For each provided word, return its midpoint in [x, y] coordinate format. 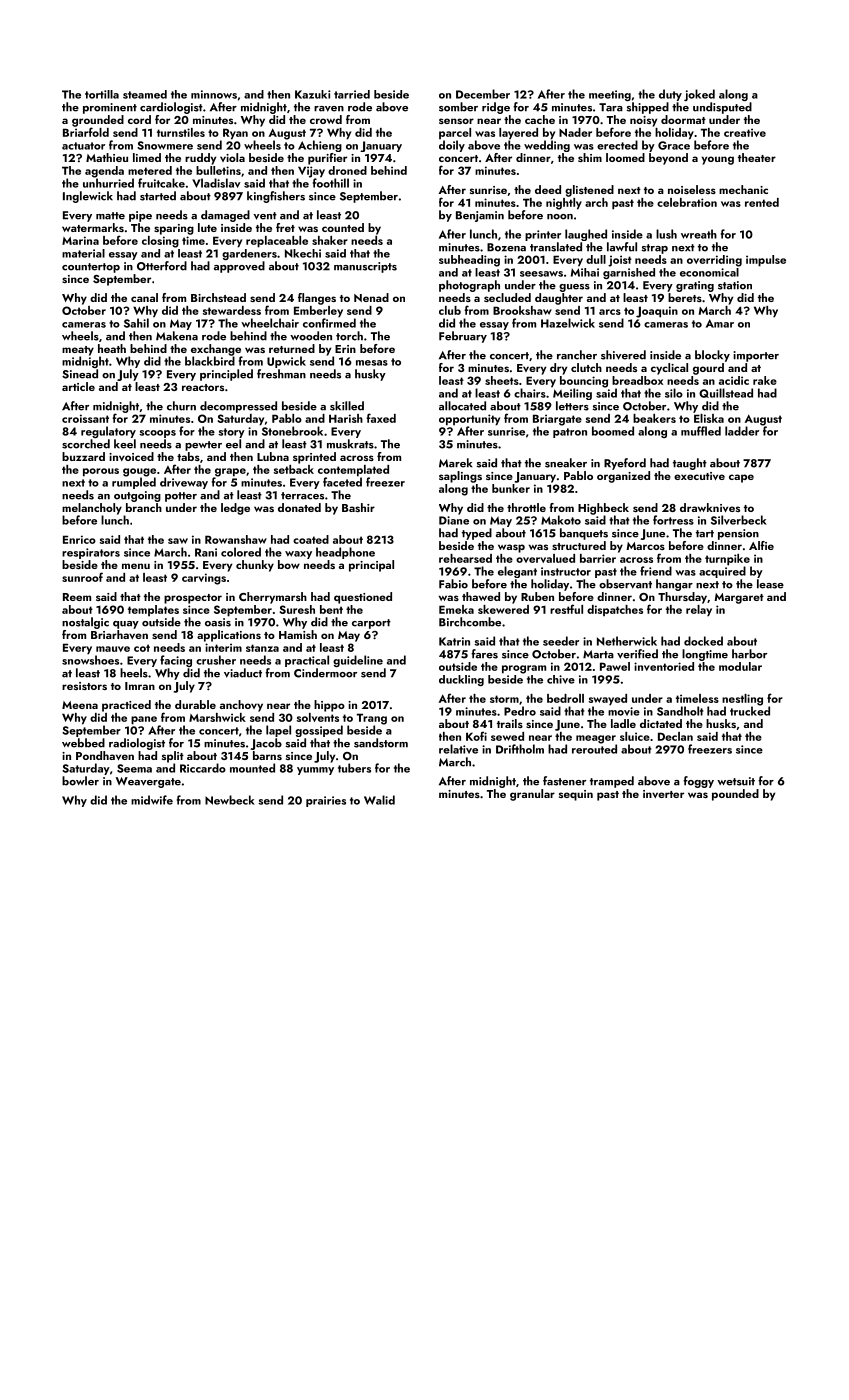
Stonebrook [292, 431]
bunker [511, 488]
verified [637, 654]
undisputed [722, 108]
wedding [547, 146]
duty [670, 95]
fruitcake [161, 183]
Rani [206, 552]
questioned [363, 598]
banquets [584, 534]
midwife [152, 800]
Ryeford [625, 464]
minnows [214, 94]
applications [229, 636]
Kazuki [312, 94]
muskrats [350, 444]
